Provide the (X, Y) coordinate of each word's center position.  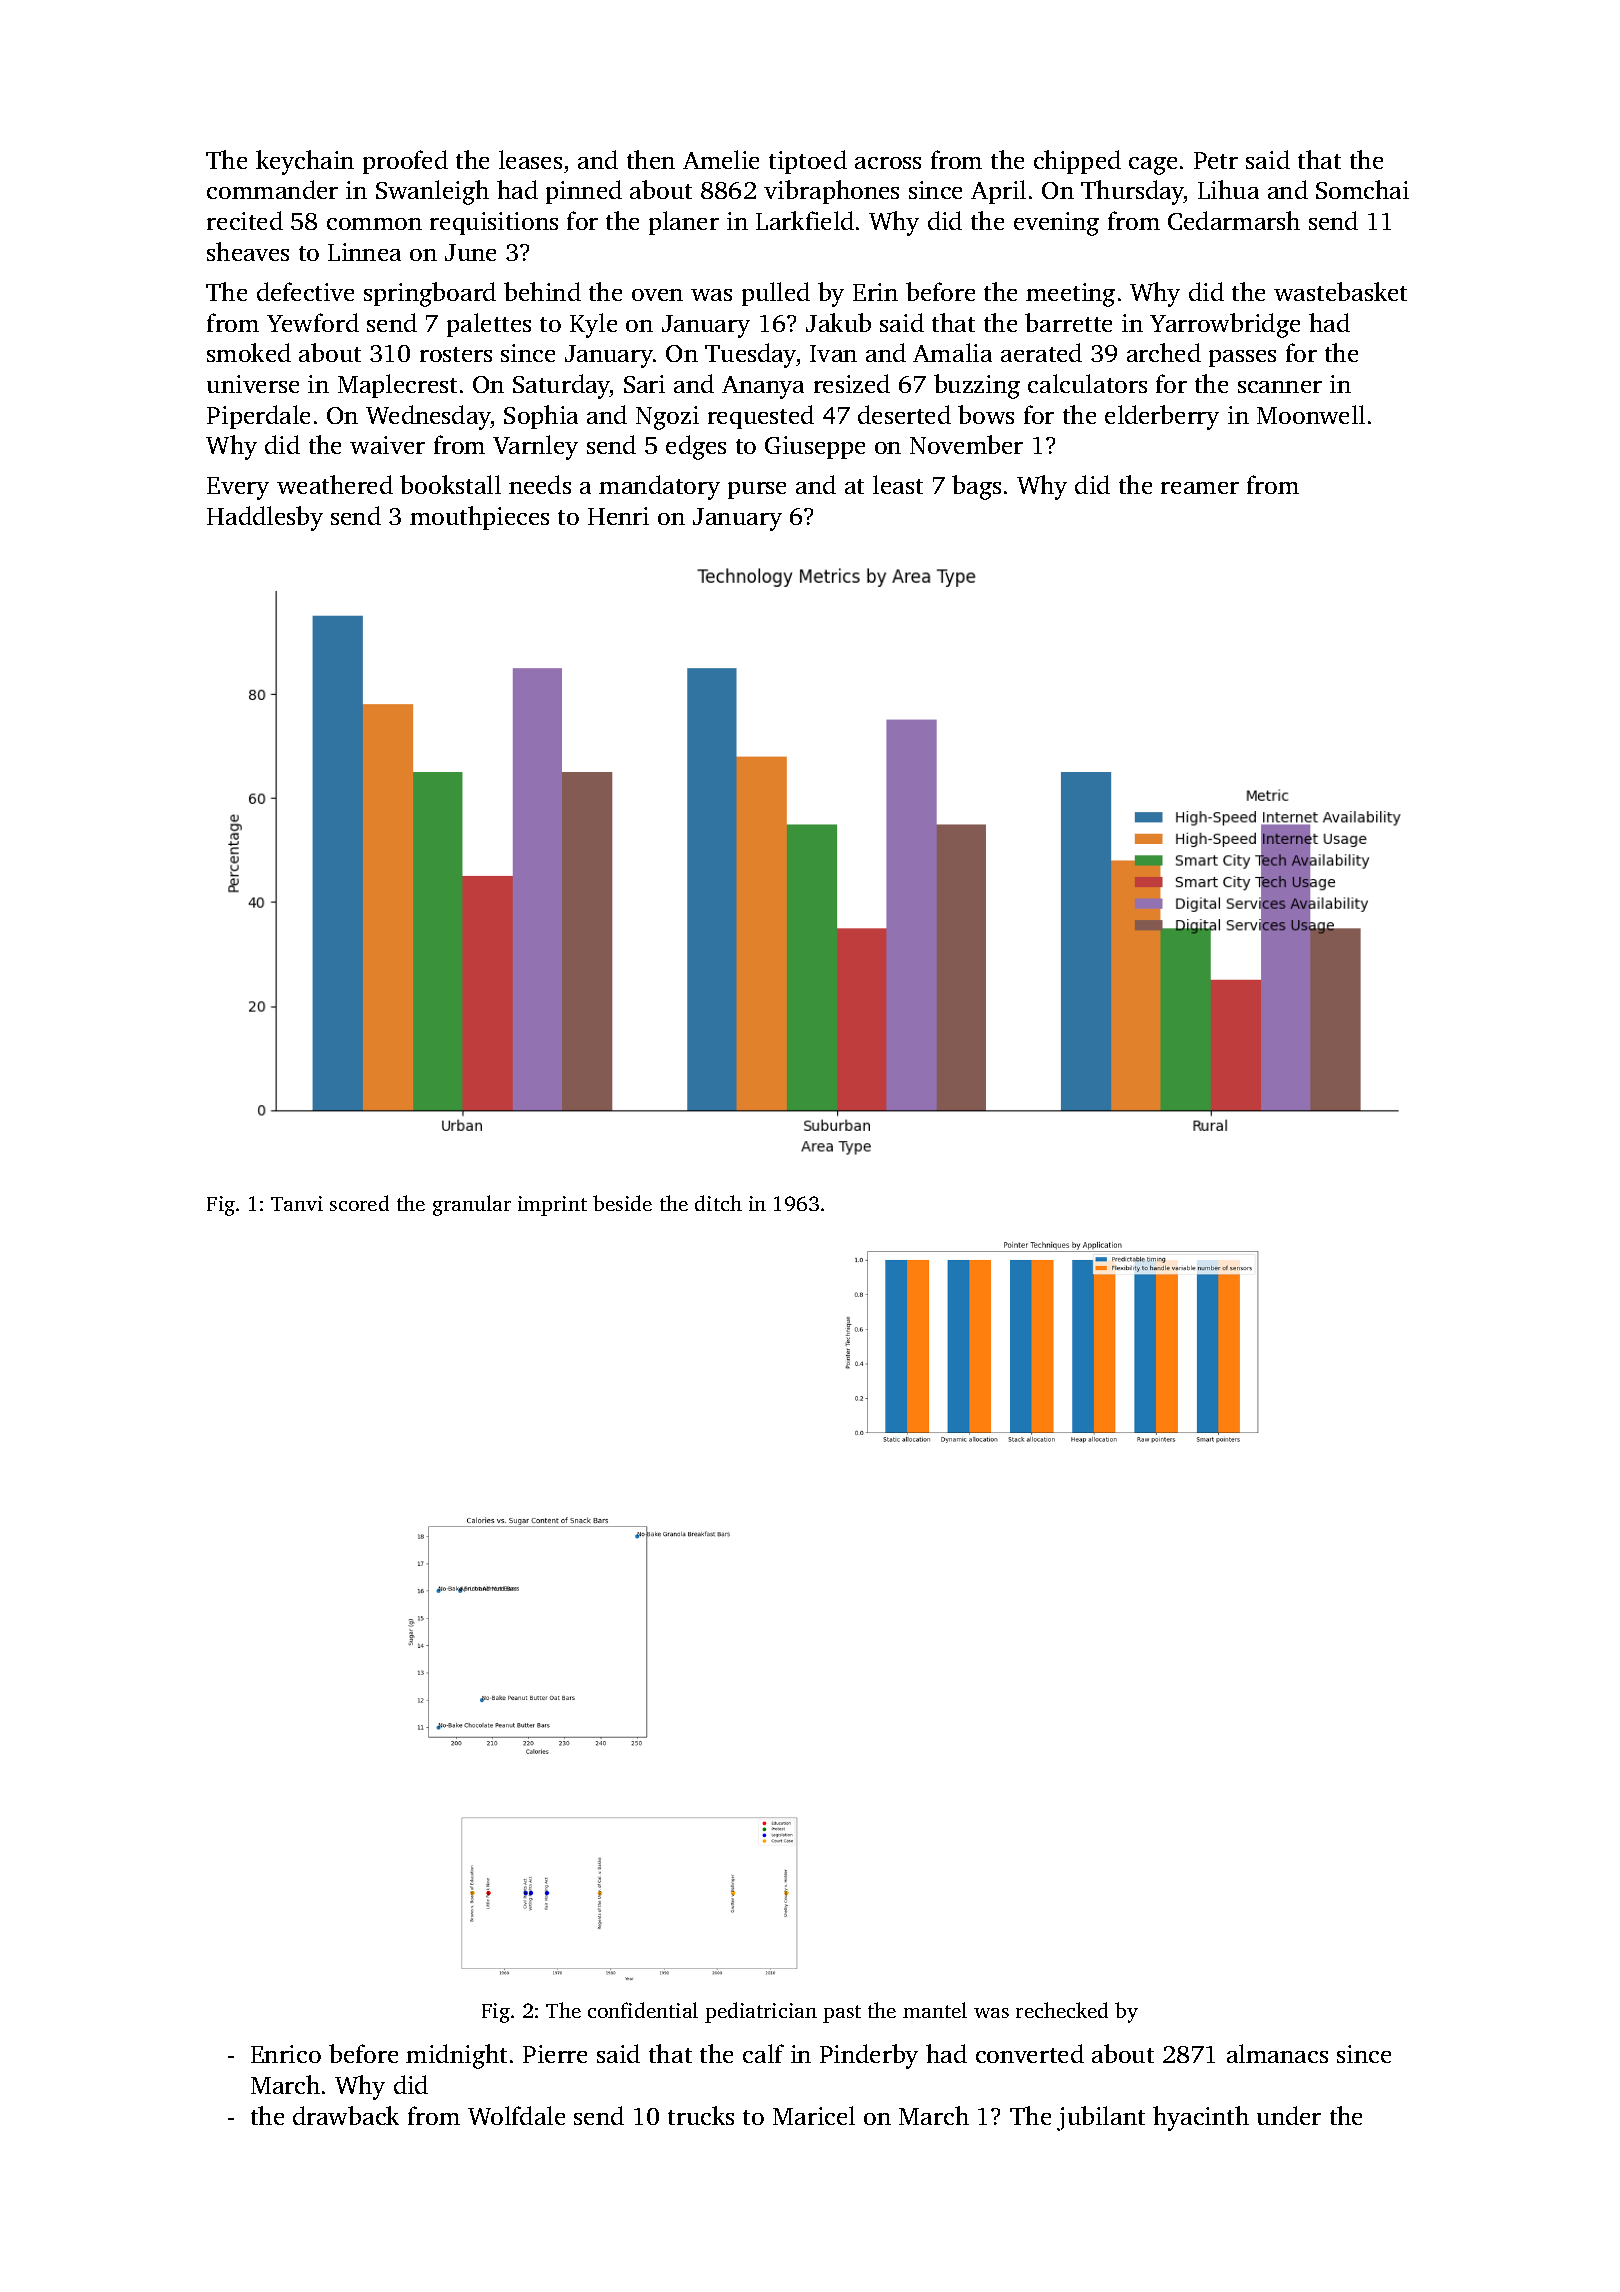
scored (359, 1203)
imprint (552, 1206)
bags (976, 487)
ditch (718, 1203)
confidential (643, 2010)
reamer (1200, 488)
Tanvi (297, 1203)
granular (472, 1205)
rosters (456, 354)
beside (622, 1203)
